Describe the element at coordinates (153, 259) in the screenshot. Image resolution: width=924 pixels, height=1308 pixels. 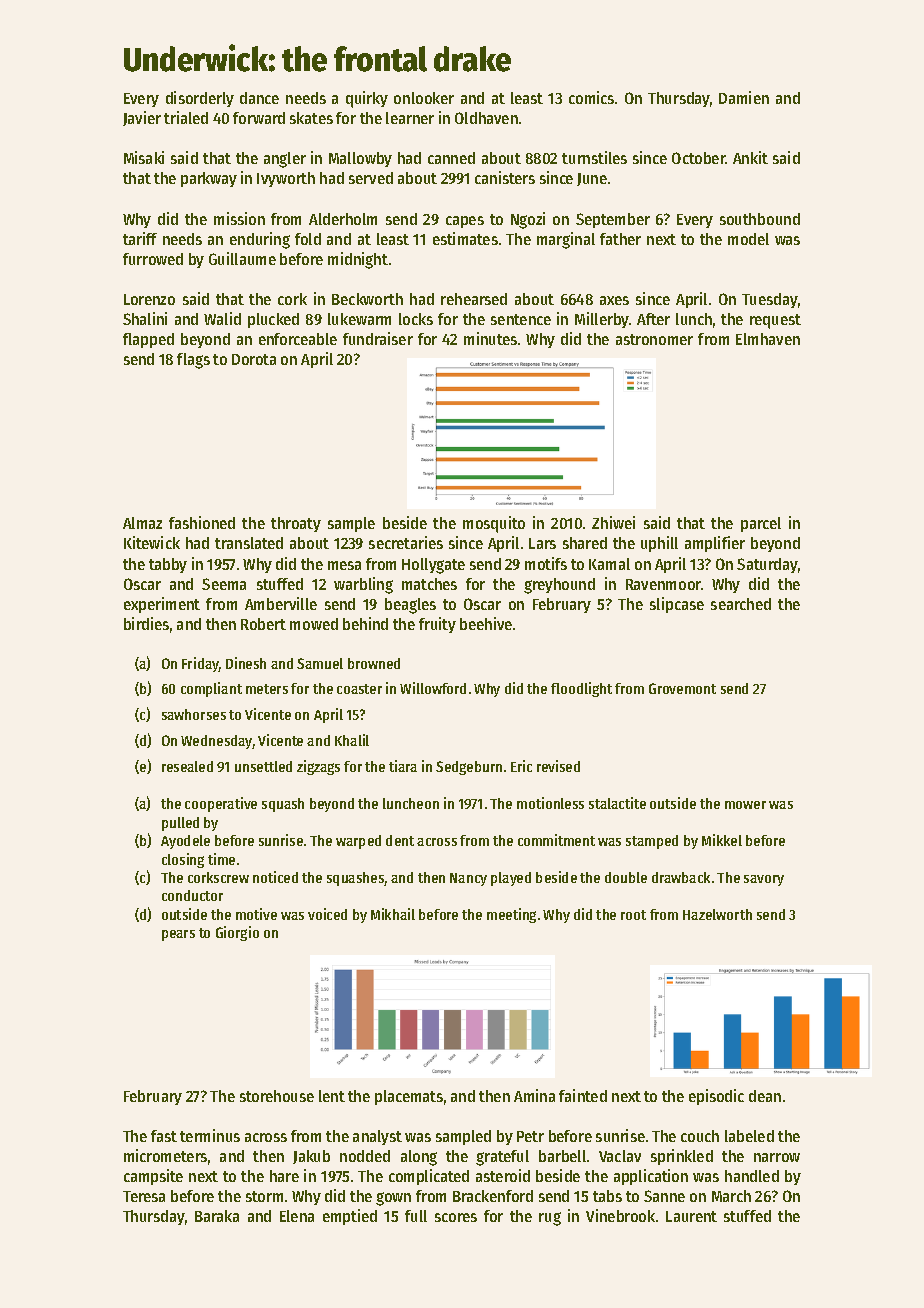
I see `furrowed` at that location.
